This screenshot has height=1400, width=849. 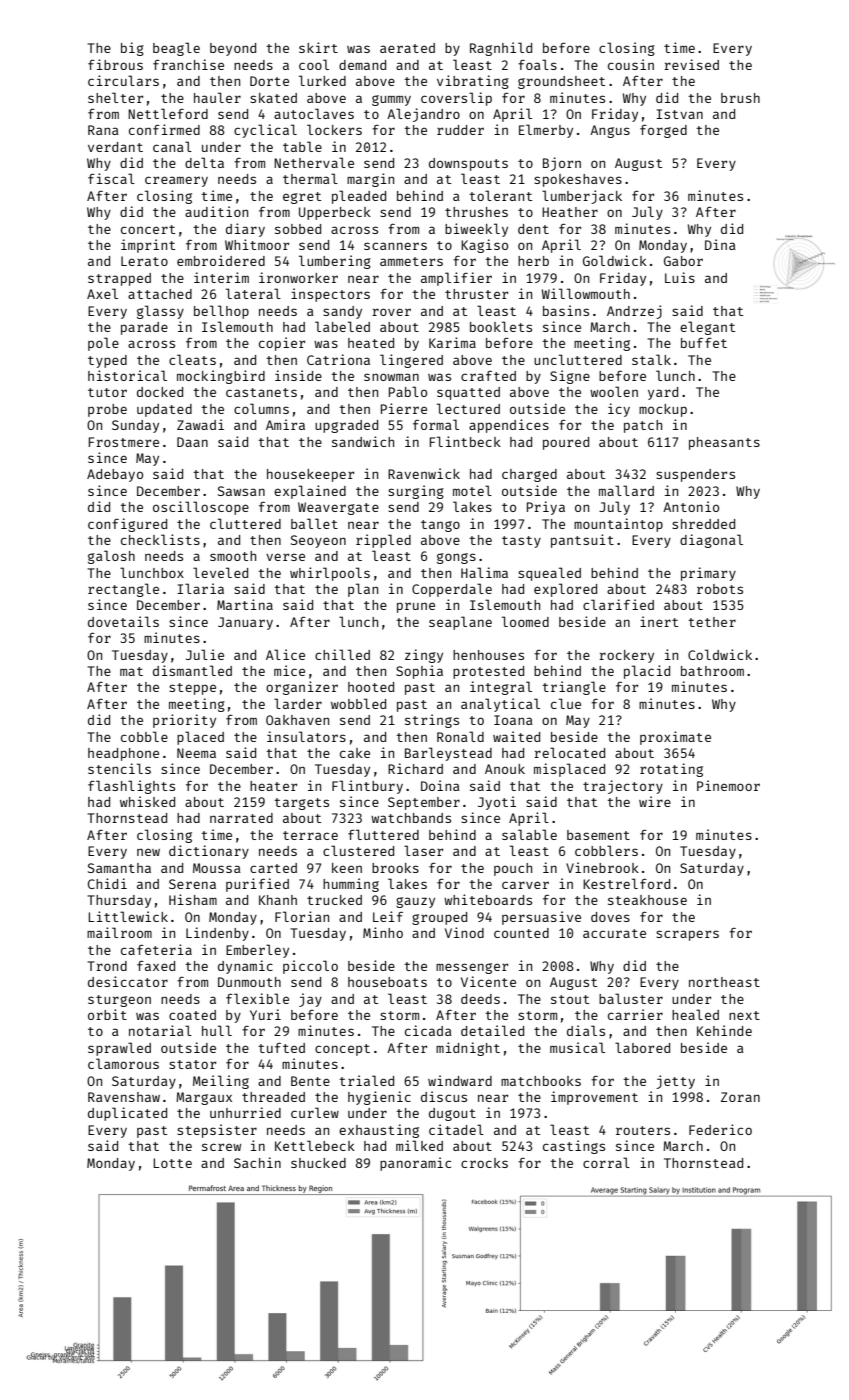 What do you see at coordinates (367, 787) in the screenshot?
I see `Flintbury` at bounding box center [367, 787].
